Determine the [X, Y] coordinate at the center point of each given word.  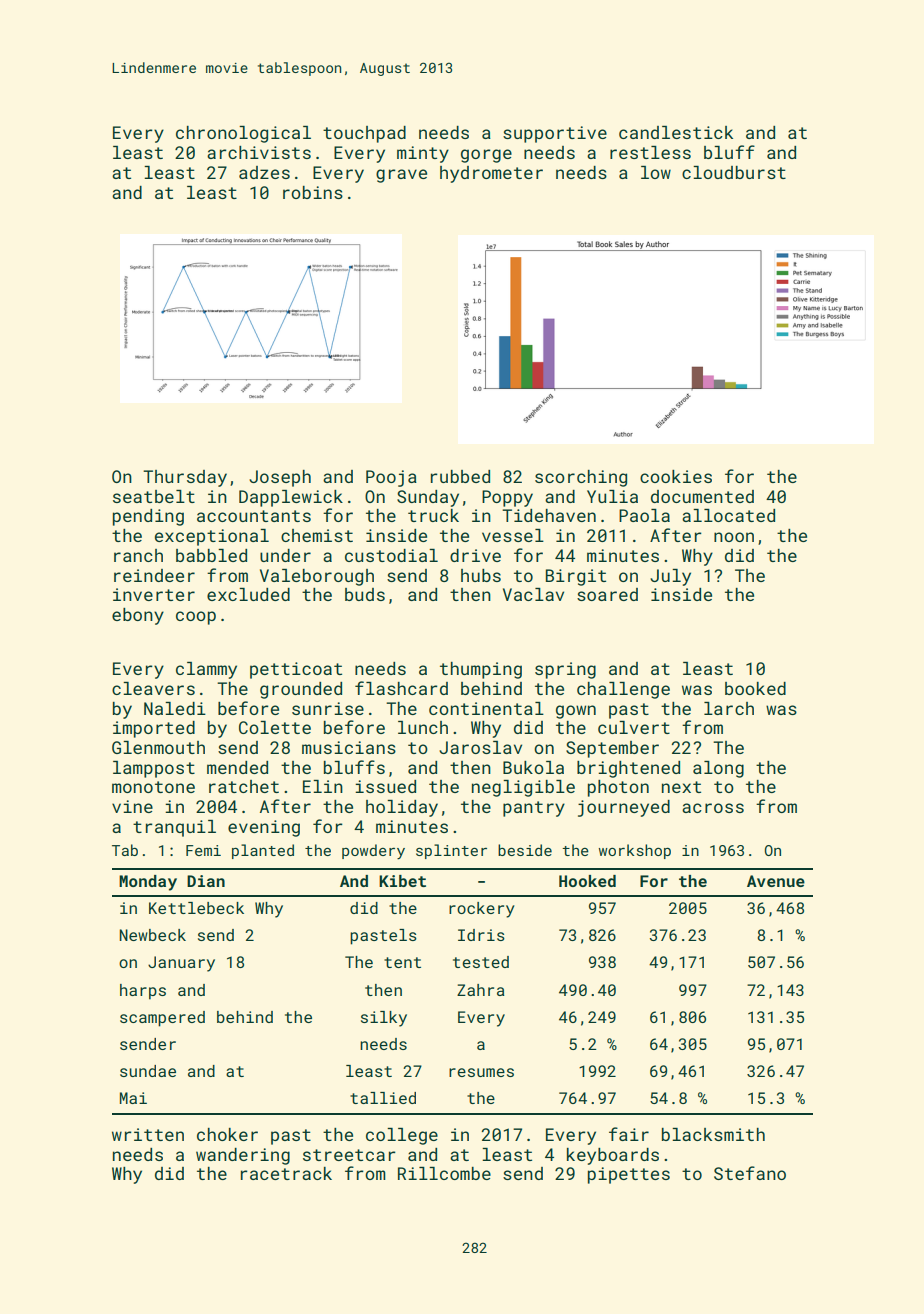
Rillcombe [444, 1173]
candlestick [676, 132]
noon [734, 537]
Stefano [750, 1173]
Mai [133, 1098]
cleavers [153, 688]
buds [365, 594]
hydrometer [491, 174]
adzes [264, 172]
